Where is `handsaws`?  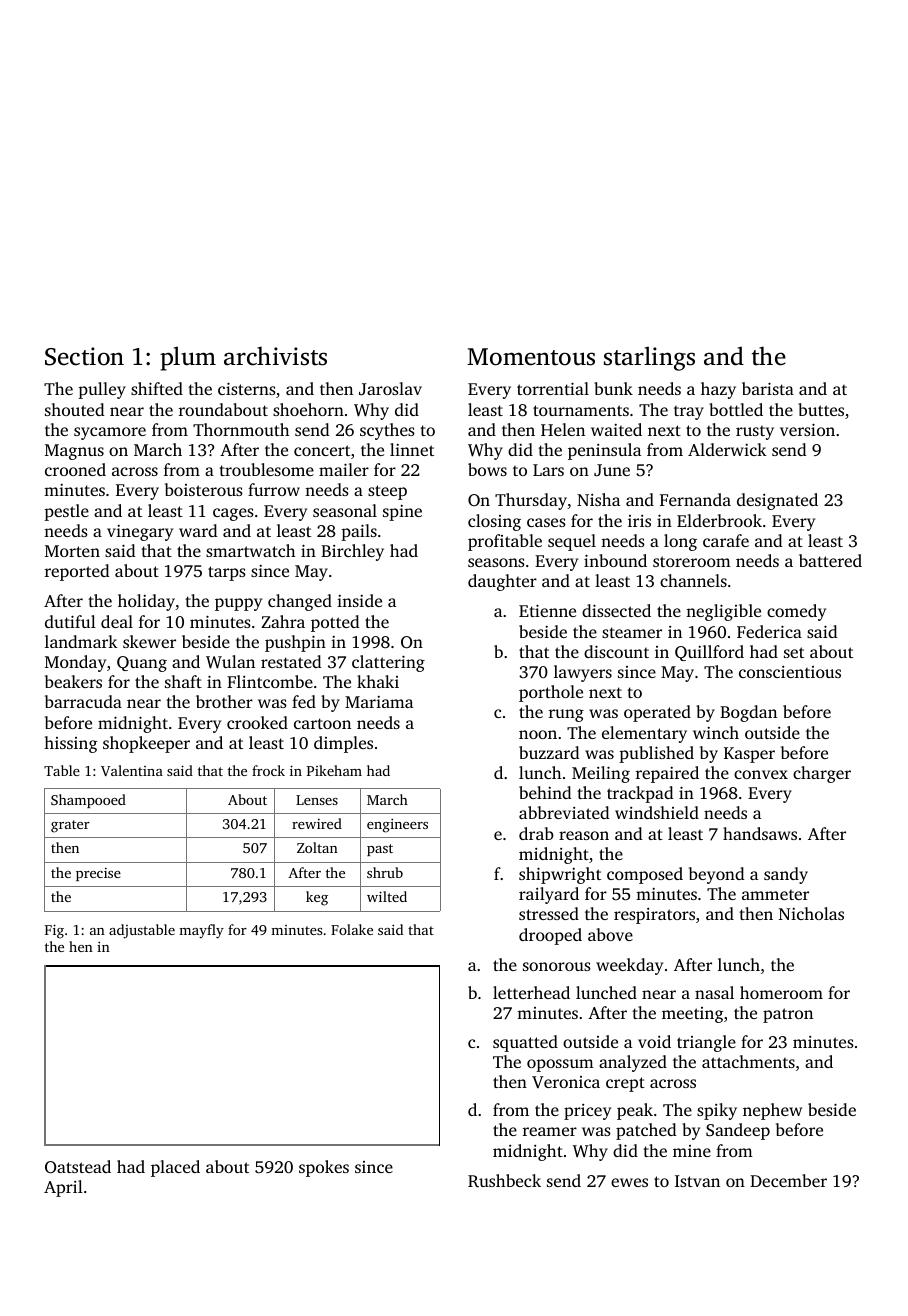 handsaws is located at coordinates (760, 833).
